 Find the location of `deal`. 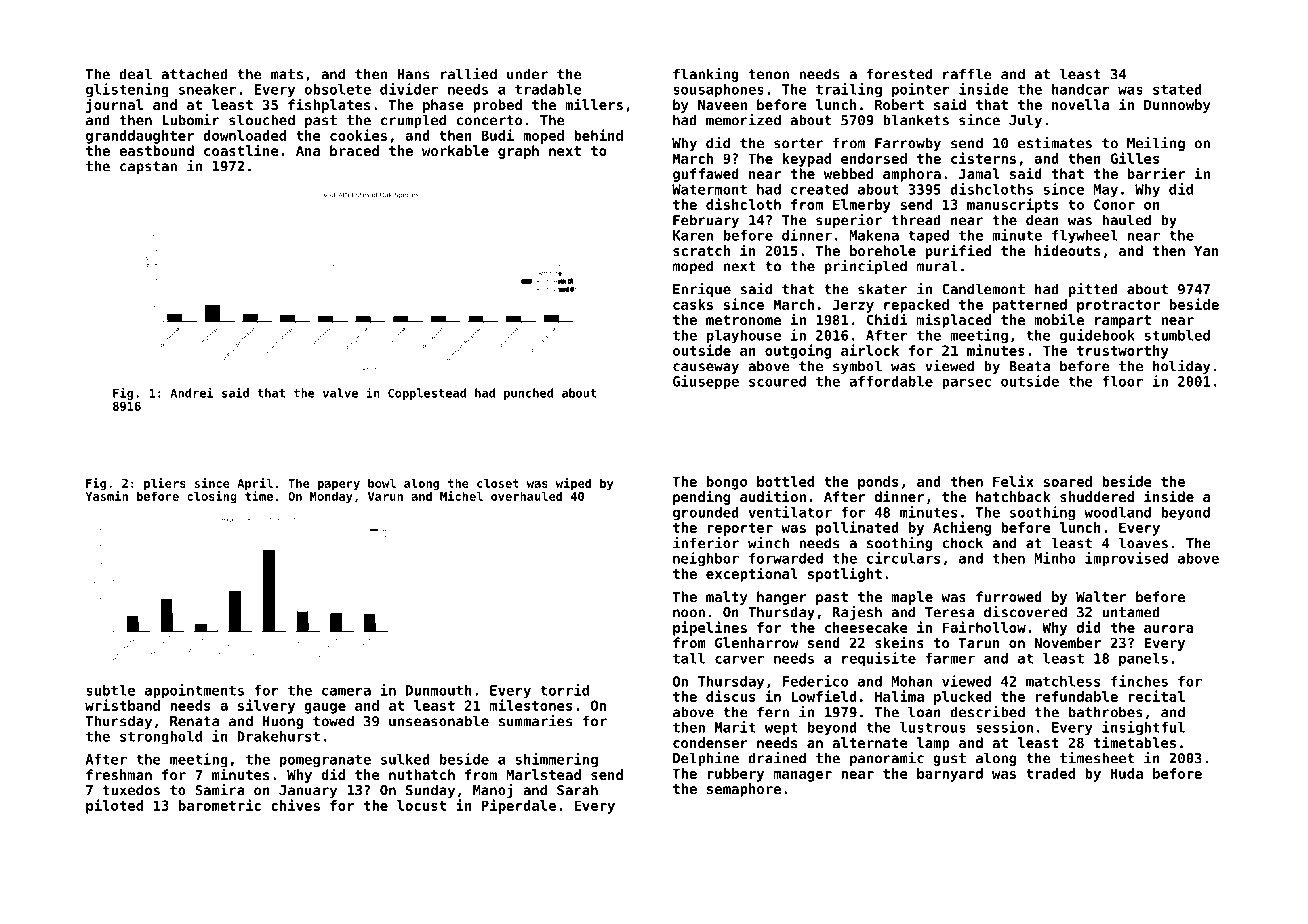

deal is located at coordinates (135, 74).
